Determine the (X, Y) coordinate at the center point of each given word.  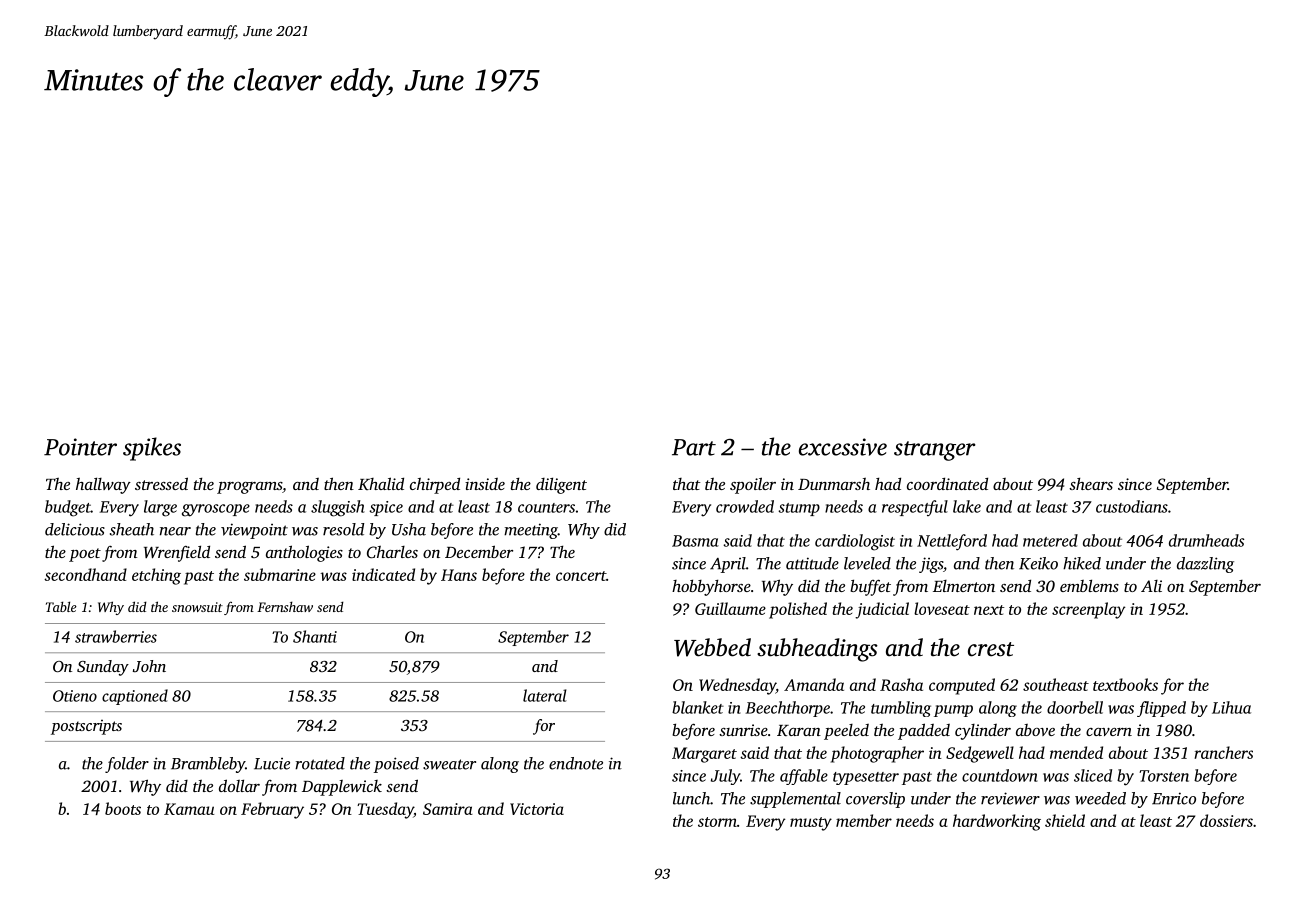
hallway (103, 485)
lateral (545, 695)
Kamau (189, 809)
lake (967, 506)
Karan (799, 730)
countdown (999, 775)
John (149, 666)
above (1035, 730)
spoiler (753, 485)
